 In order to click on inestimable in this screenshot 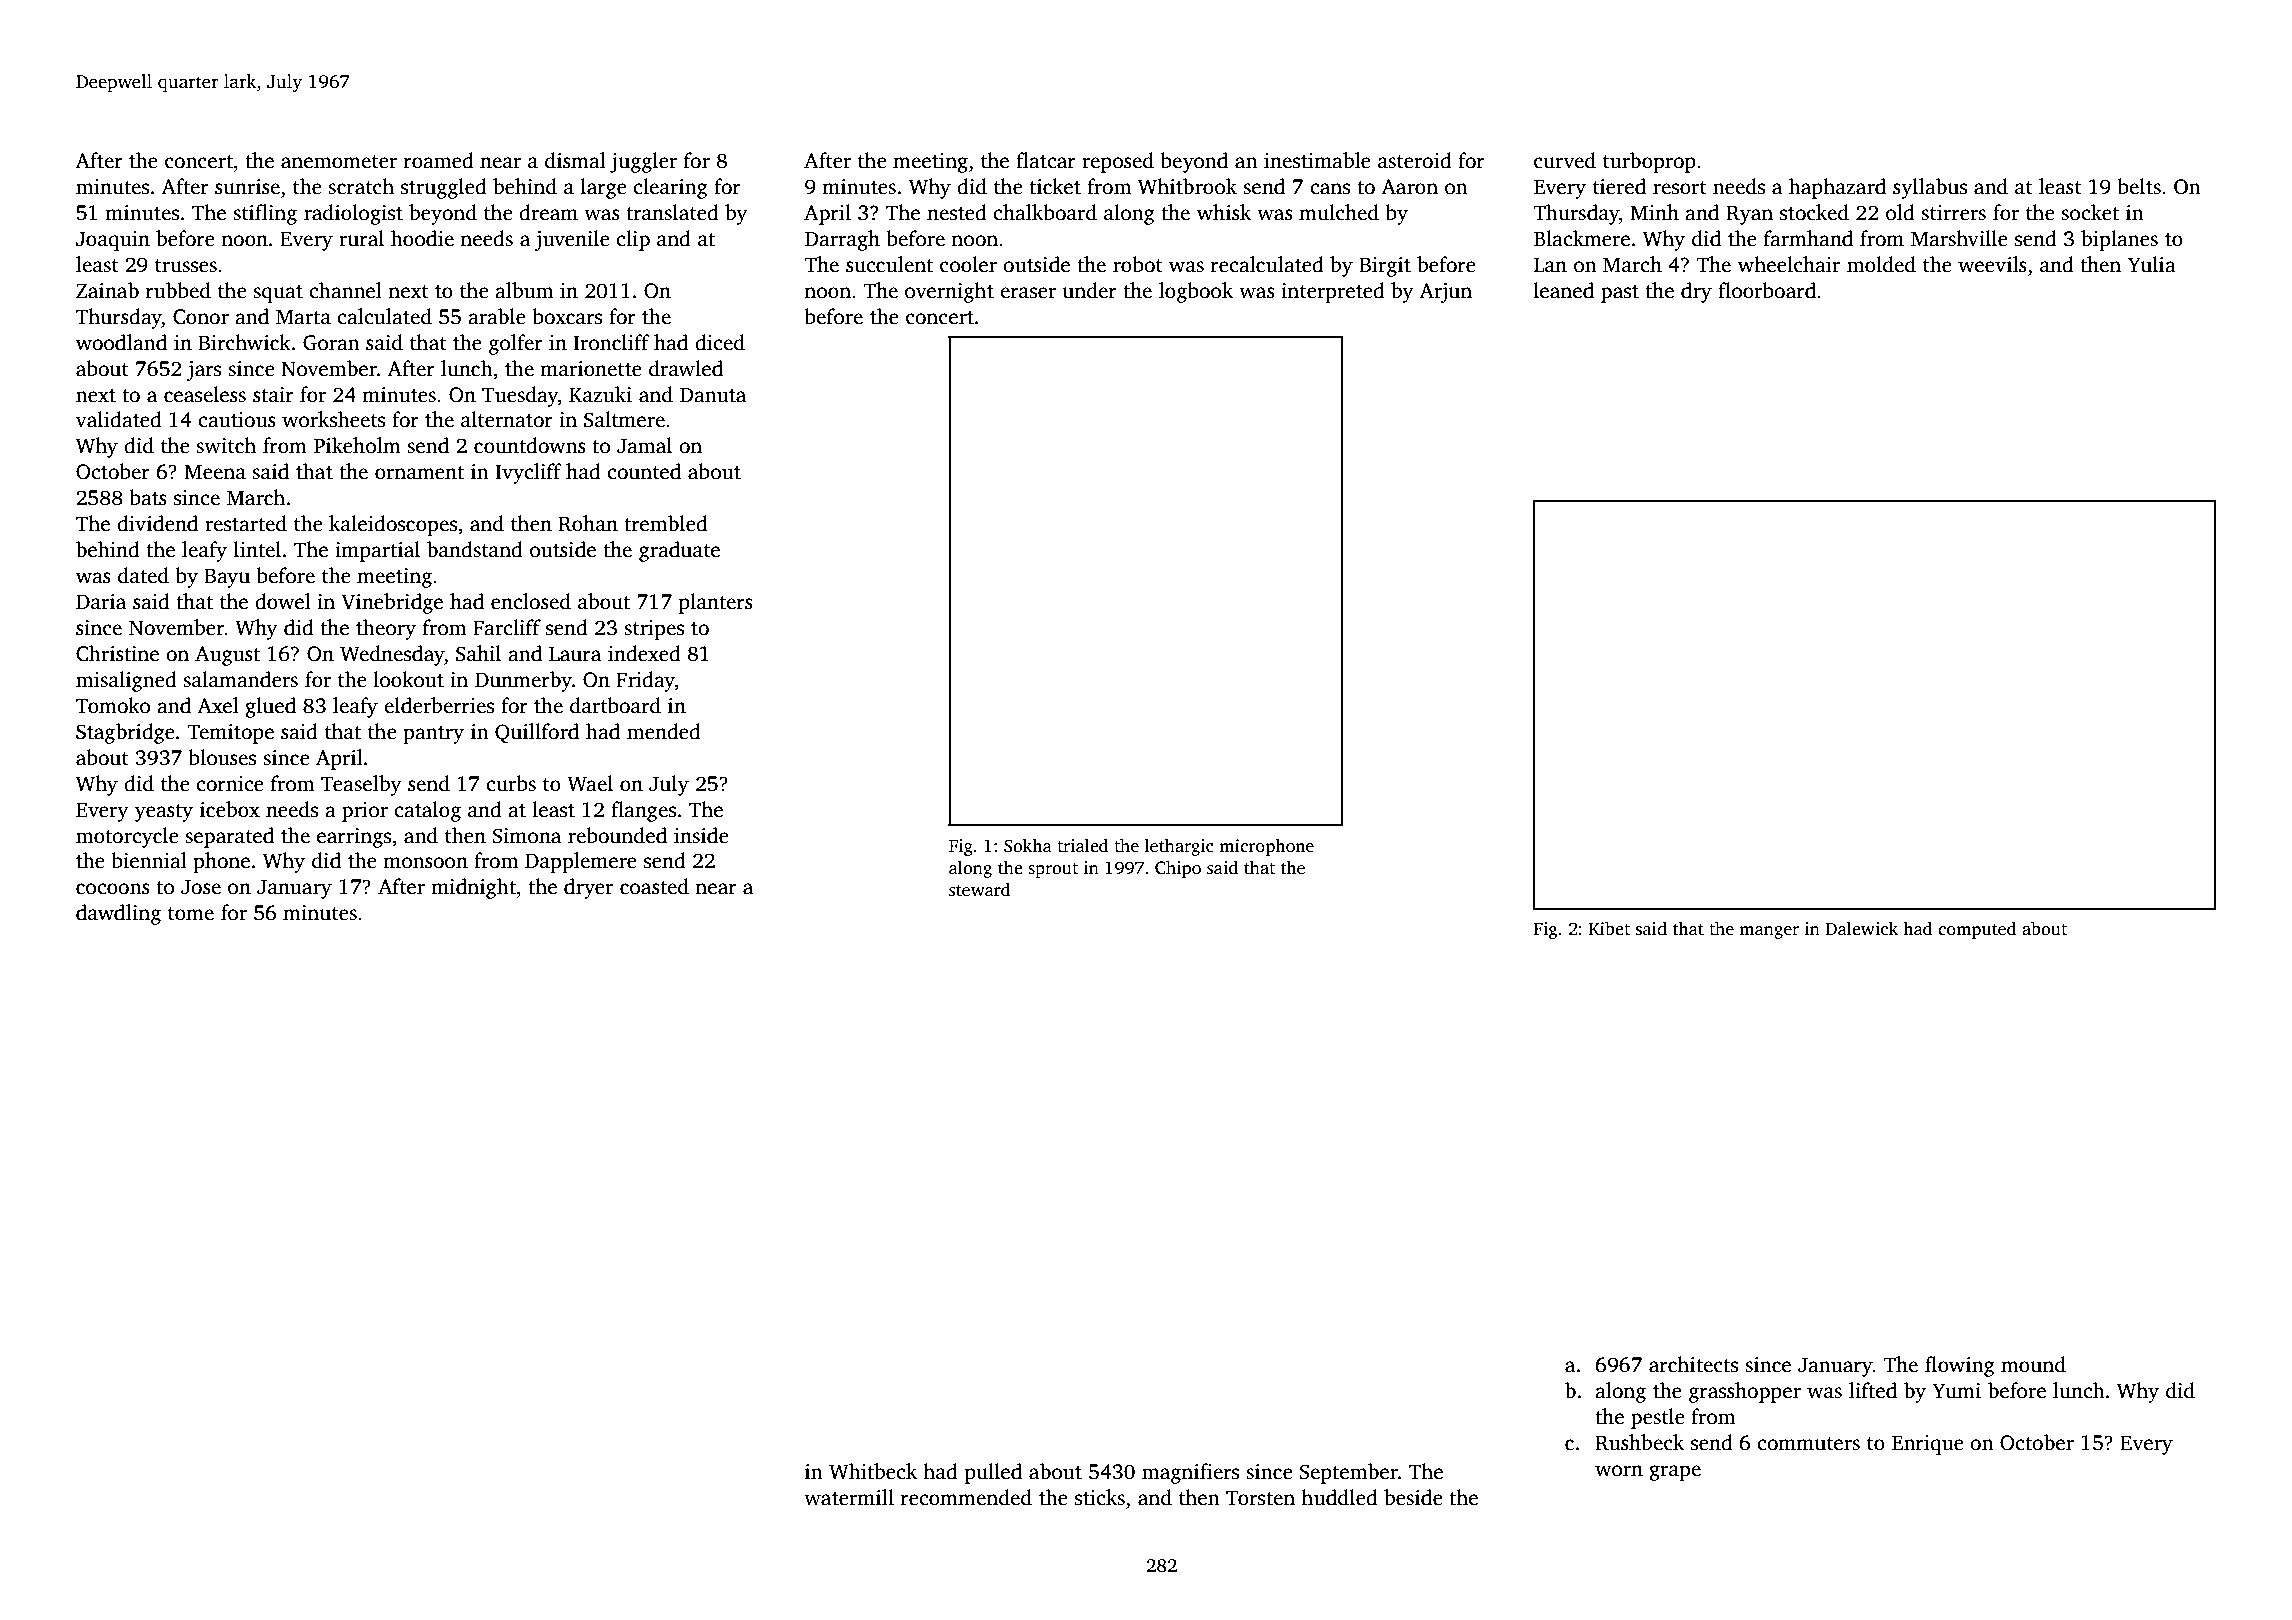, I will do `click(1317, 160)`.
